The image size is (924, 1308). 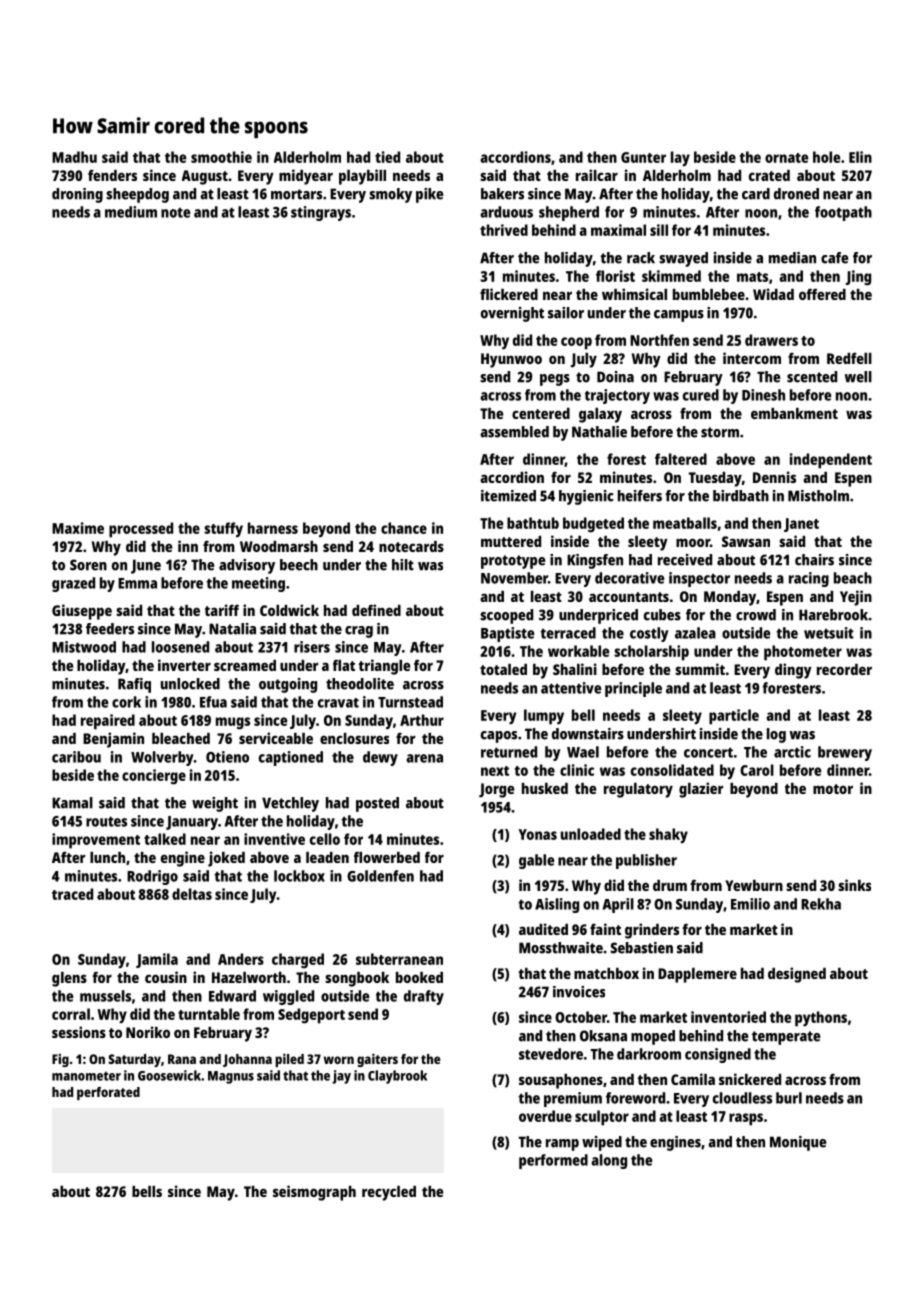 What do you see at coordinates (223, 530) in the document?
I see `stuffy` at bounding box center [223, 530].
